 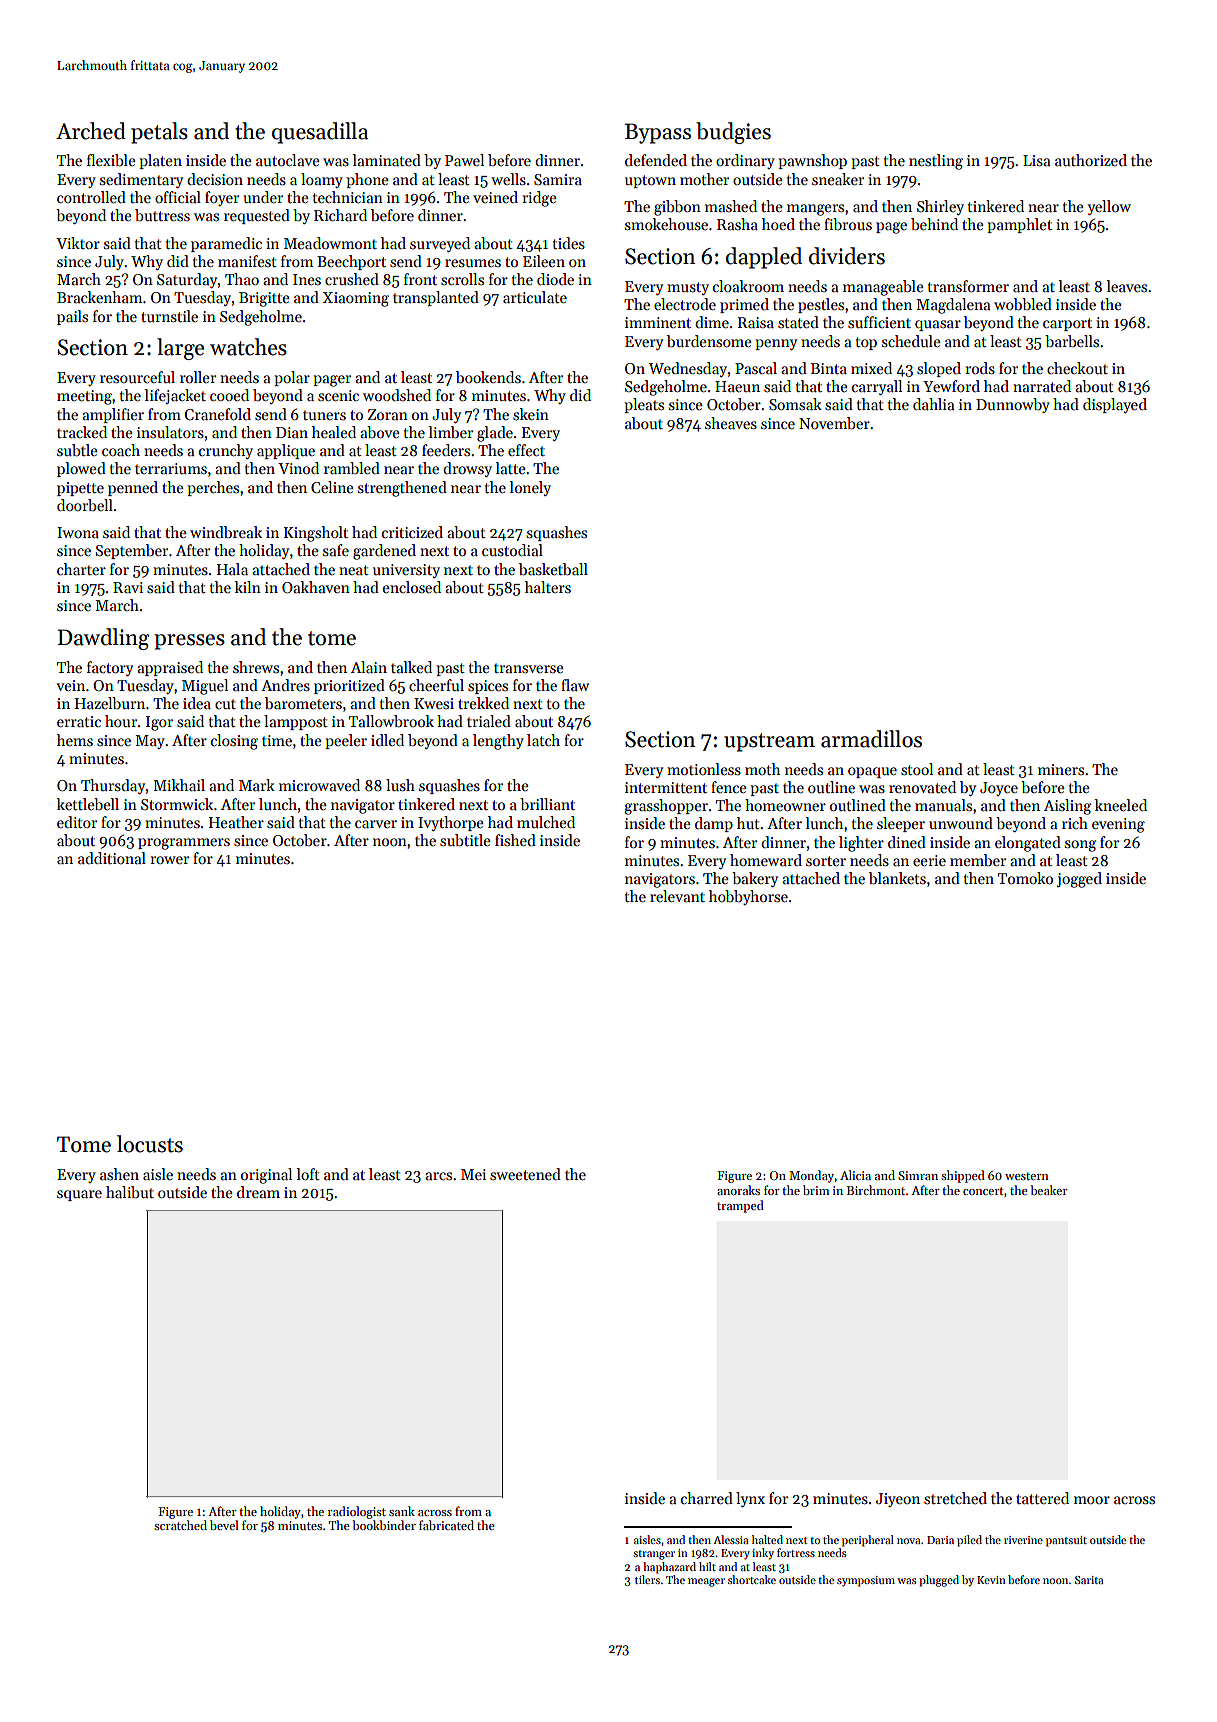 I want to click on Brackenham, so click(x=99, y=297).
